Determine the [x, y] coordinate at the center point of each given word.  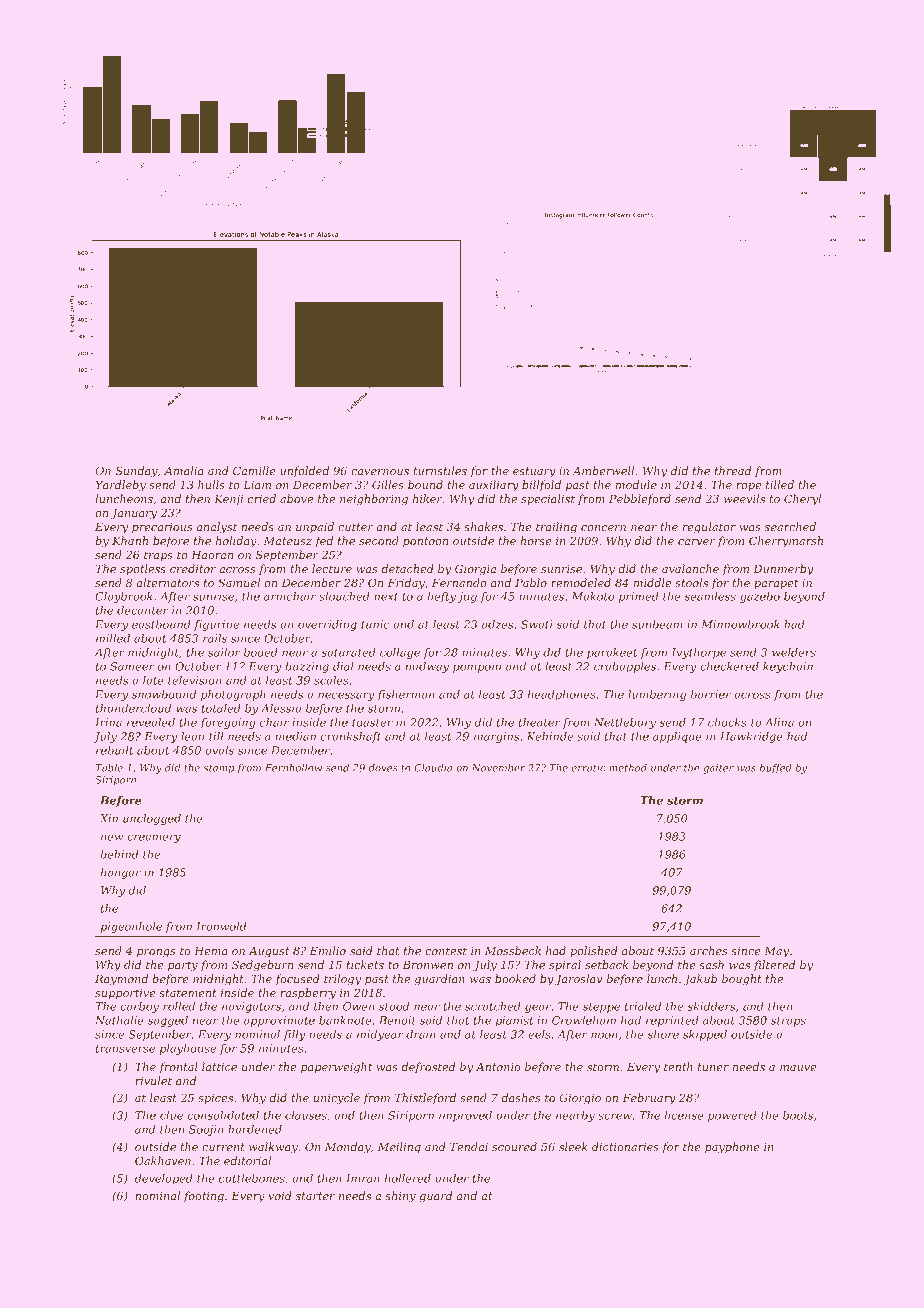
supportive [125, 994]
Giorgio [580, 1099]
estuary [534, 472]
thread [733, 470]
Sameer [132, 666]
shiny [400, 1197]
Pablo [531, 582]
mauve [798, 1068]
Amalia [184, 470]
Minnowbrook [740, 624]
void [280, 1195]
